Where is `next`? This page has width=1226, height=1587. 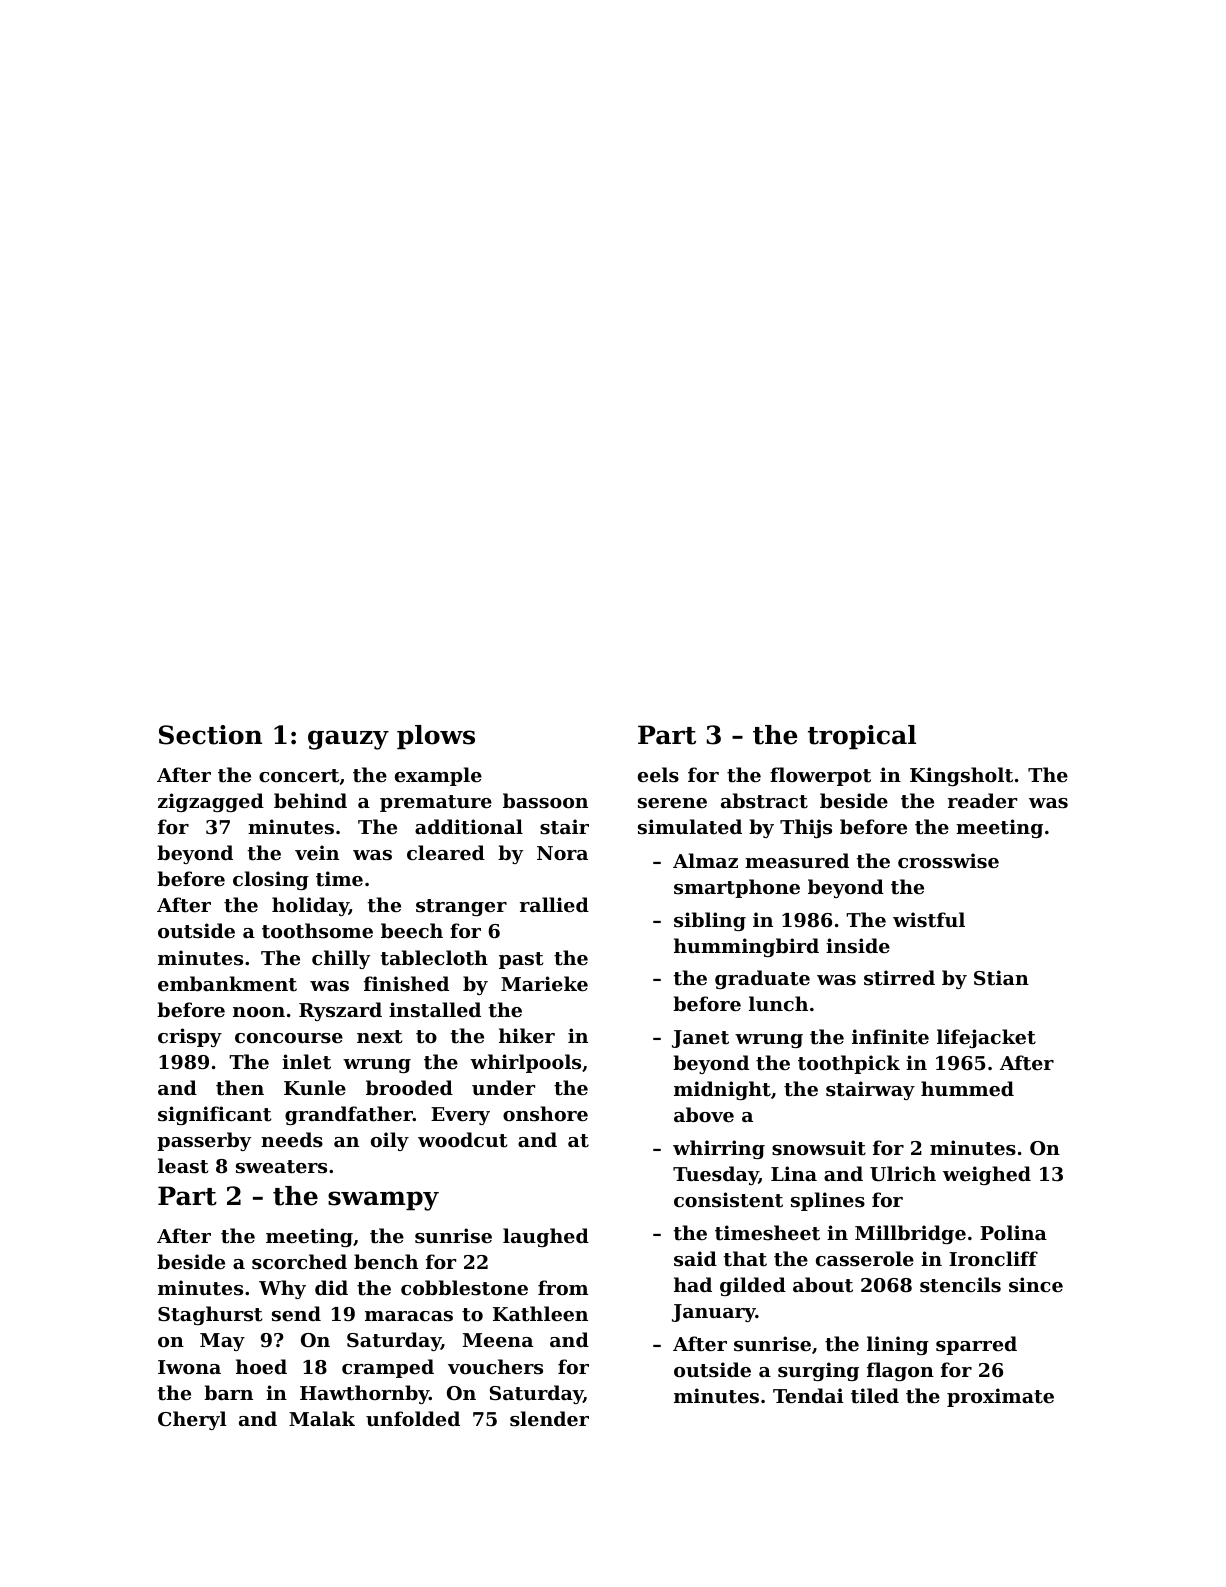 next is located at coordinates (380, 1036).
